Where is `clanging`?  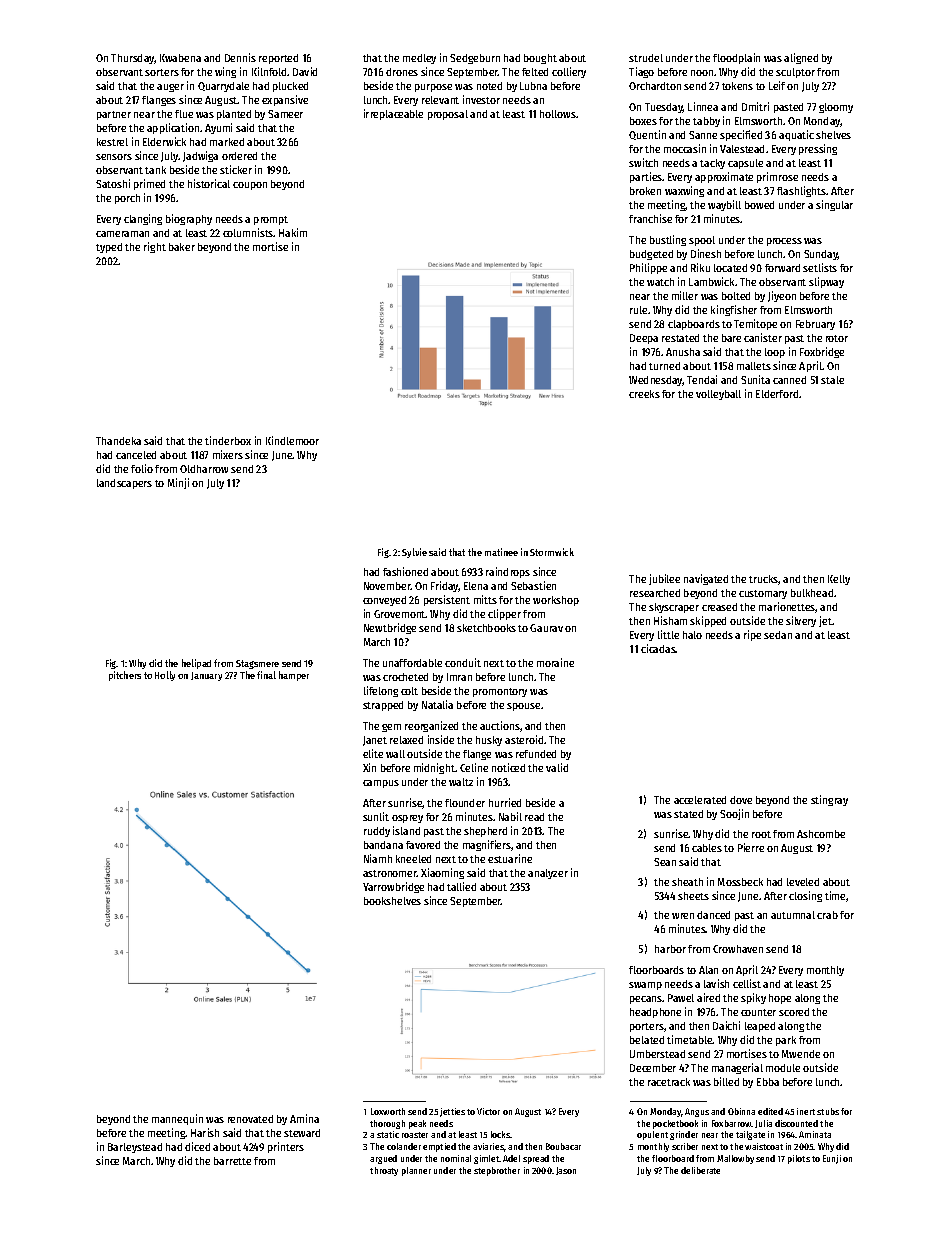
clanging is located at coordinates (143, 219).
